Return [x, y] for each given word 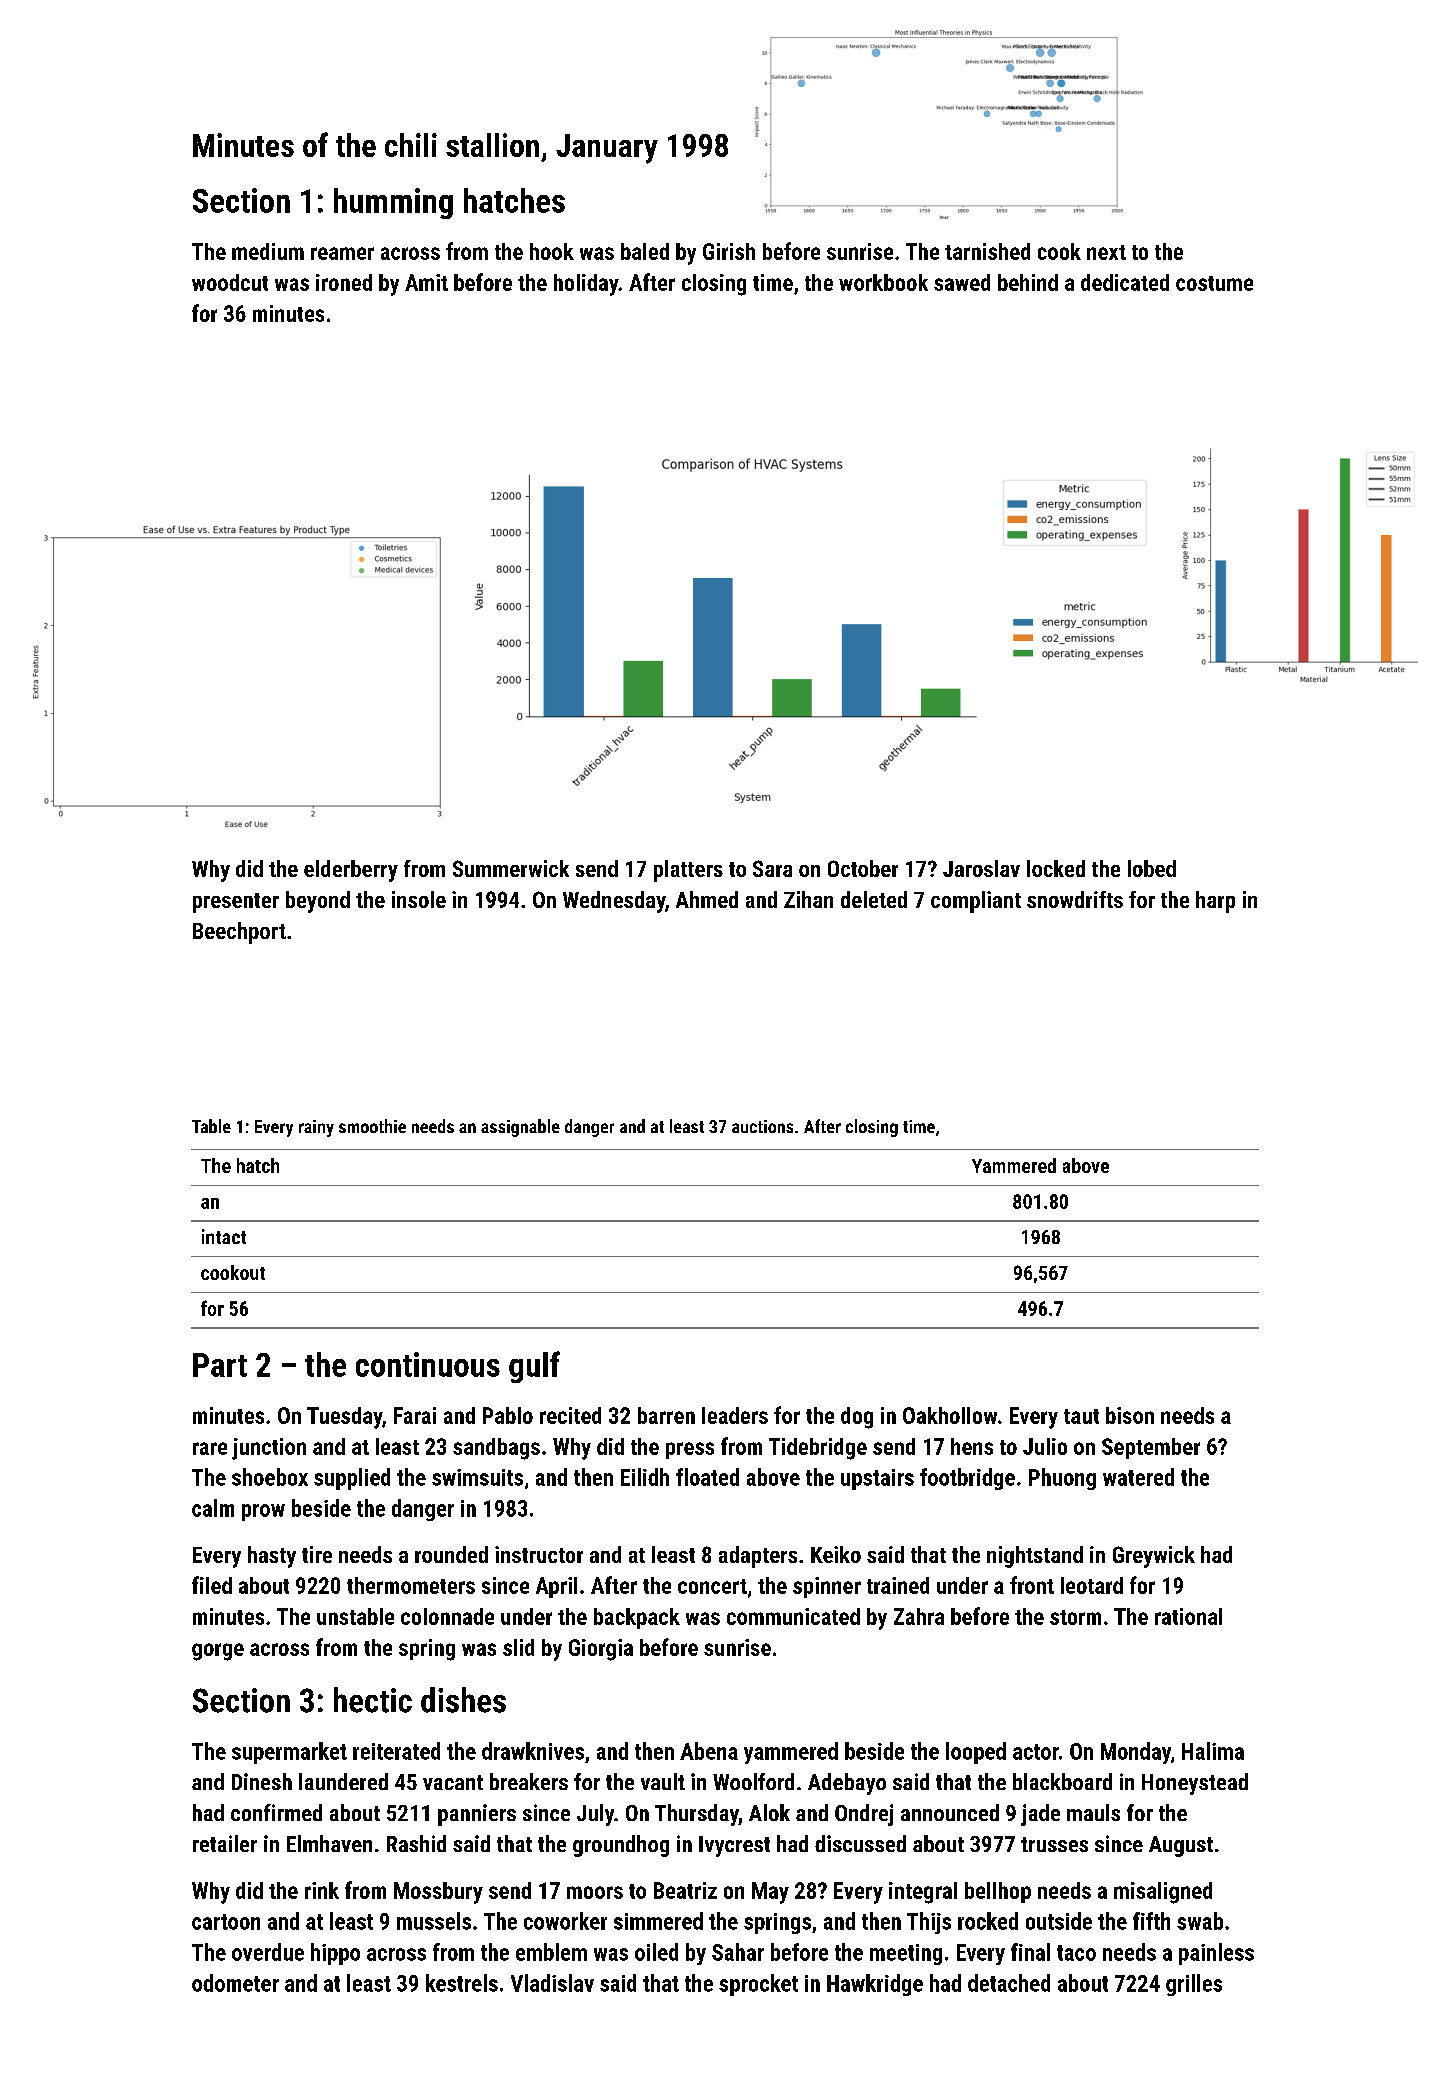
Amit [426, 282]
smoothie [372, 1126]
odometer [235, 1983]
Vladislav [552, 1983]
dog [857, 1418]
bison [1130, 1415]
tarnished [987, 251]
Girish [729, 251]
